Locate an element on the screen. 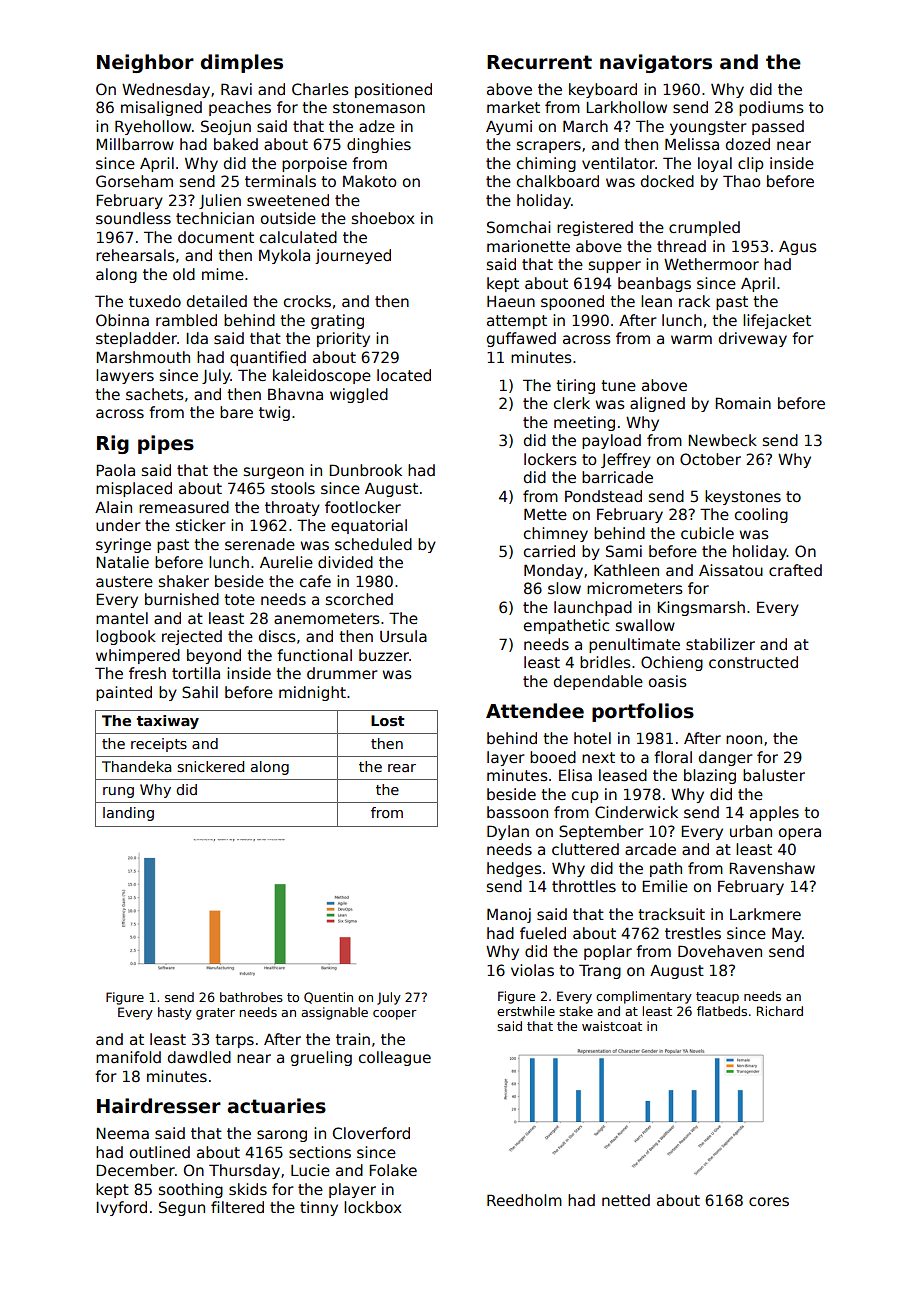 This screenshot has height=1314, width=924. podiums is located at coordinates (771, 108).
